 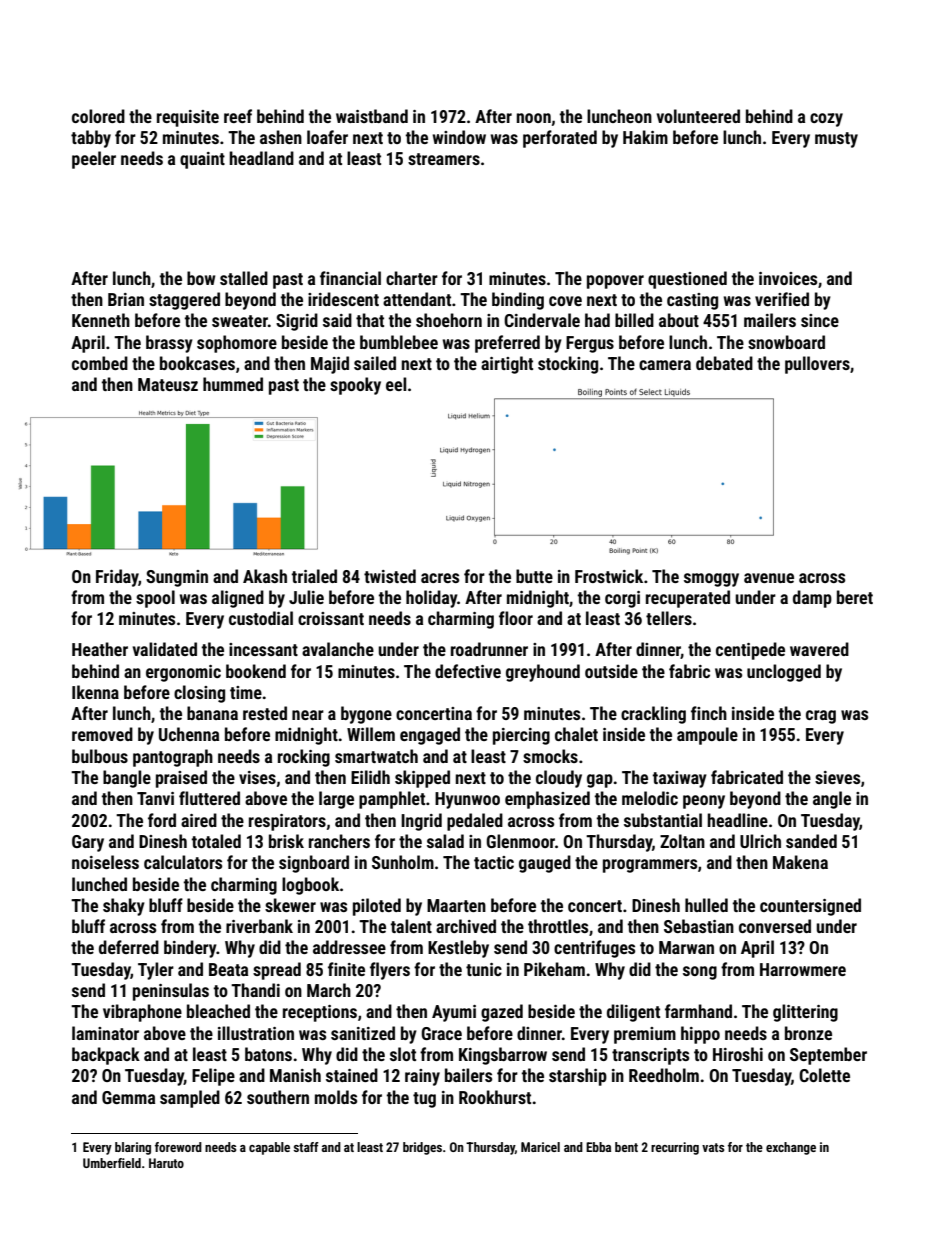 What do you see at coordinates (769, 578) in the image?
I see `avenue` at bounding box center [769, 578].
